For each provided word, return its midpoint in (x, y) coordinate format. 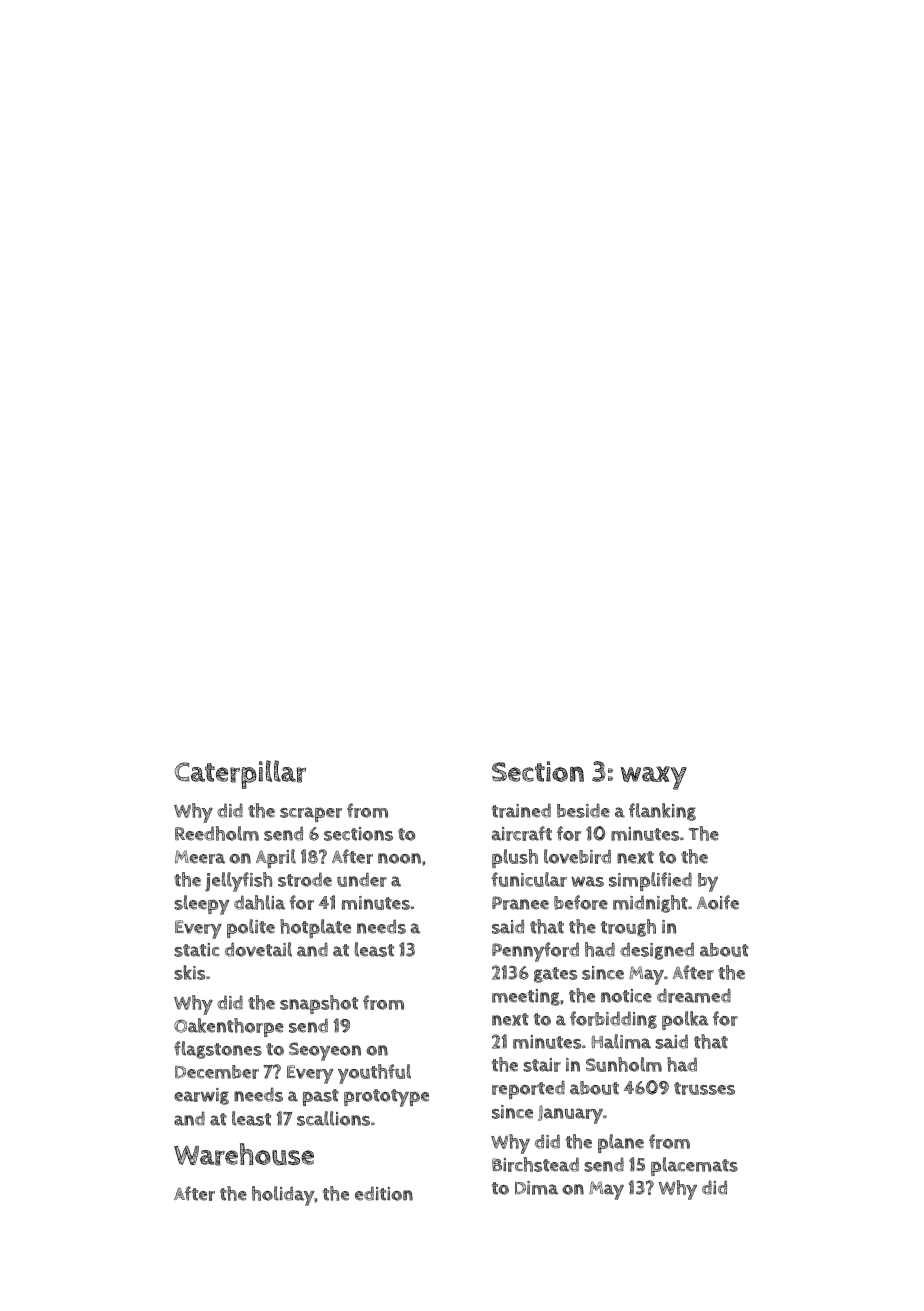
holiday (283, 1196)
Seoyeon (325, 1051)
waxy (653, 778)
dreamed (694, 995)
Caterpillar (240, 774)
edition (384, 1193)
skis (189, 972)
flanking (662, 812)
